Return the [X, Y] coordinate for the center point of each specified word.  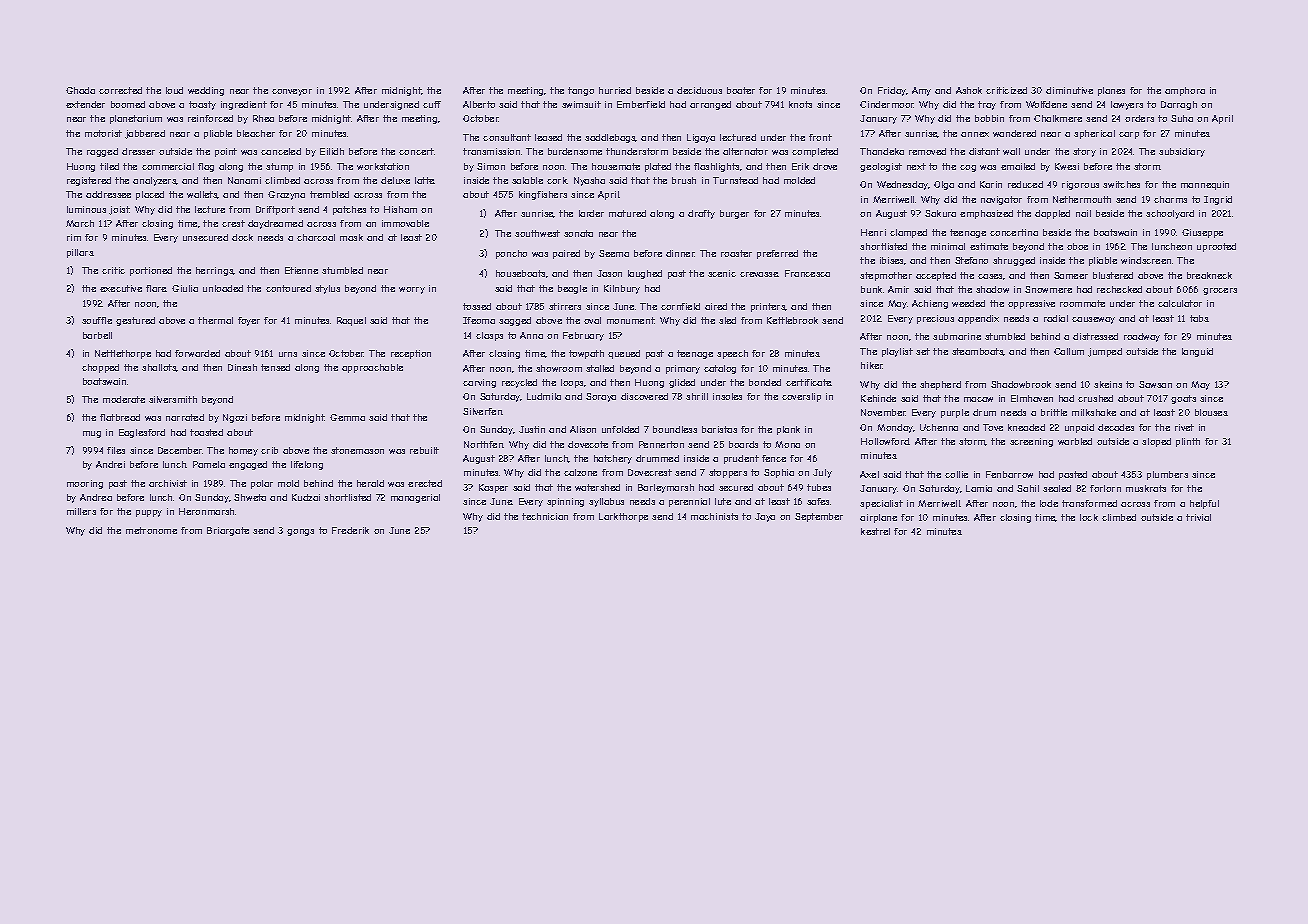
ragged [102, 152]
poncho [511, 254]
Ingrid [1218, 200]
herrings [215, 271]
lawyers [1127, 105]
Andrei [110, 464]
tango [581, 91]
